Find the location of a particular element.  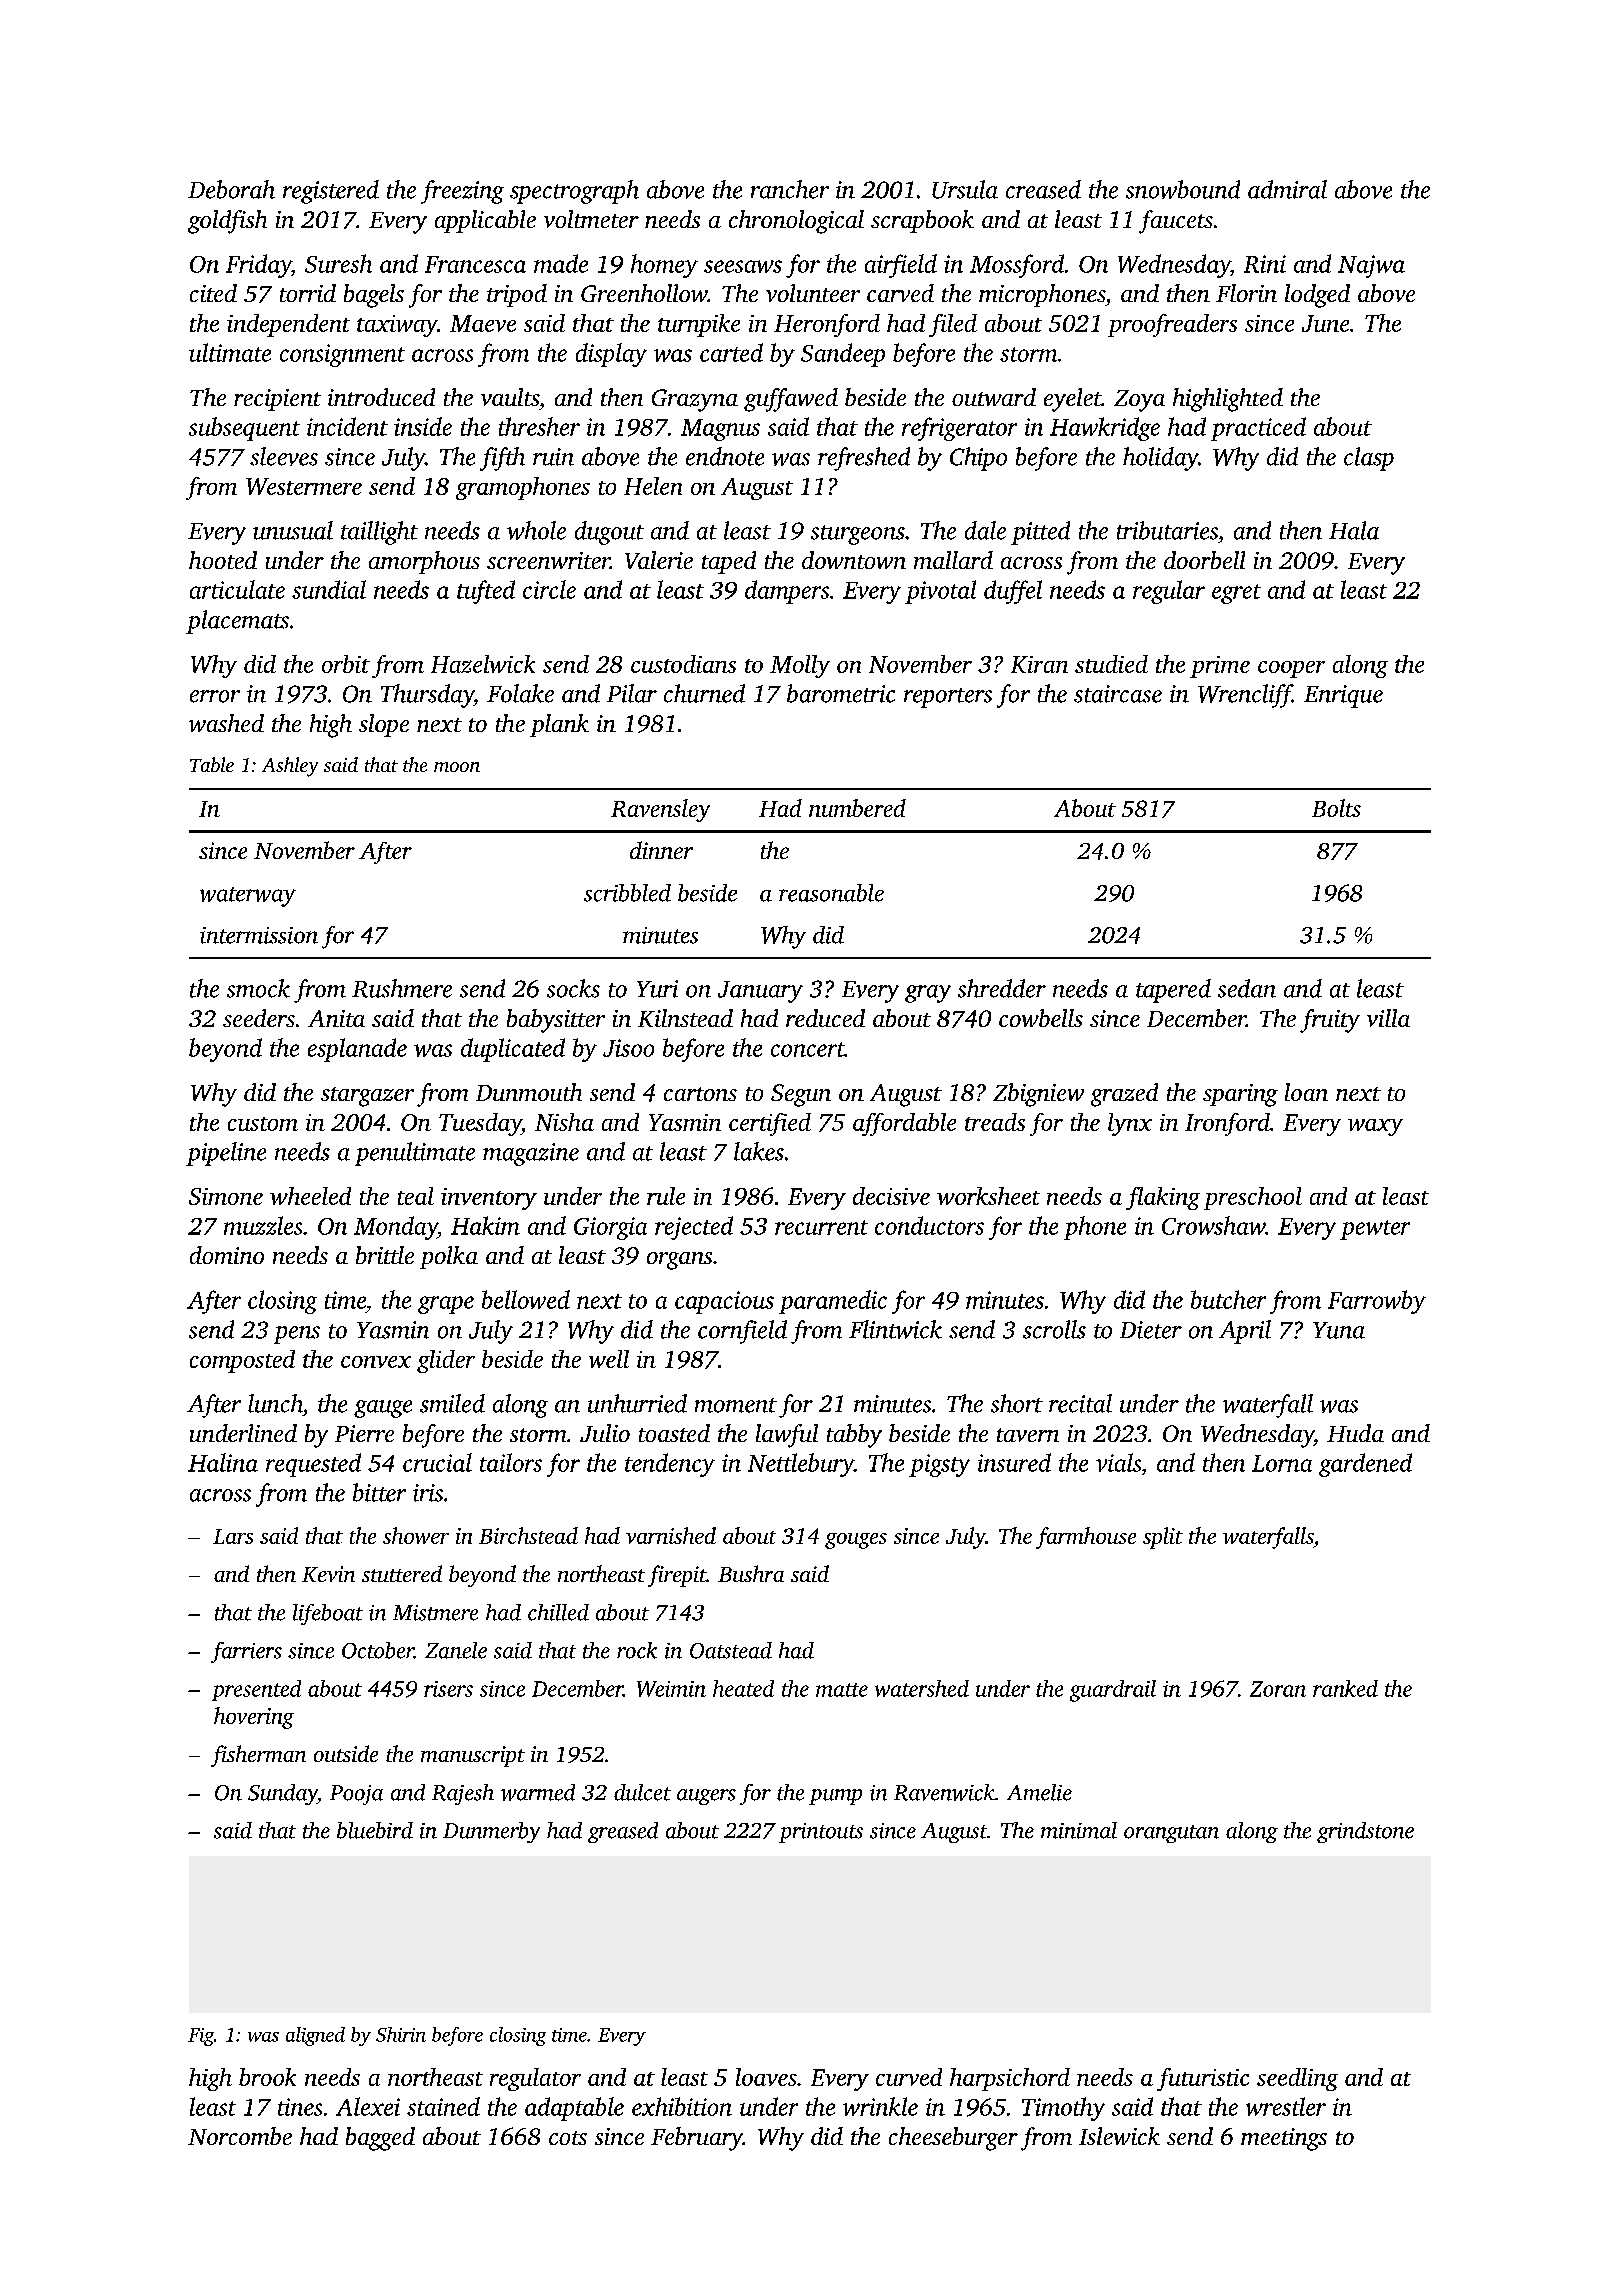

cheeseburger is located at coordinates (953, 2139).
